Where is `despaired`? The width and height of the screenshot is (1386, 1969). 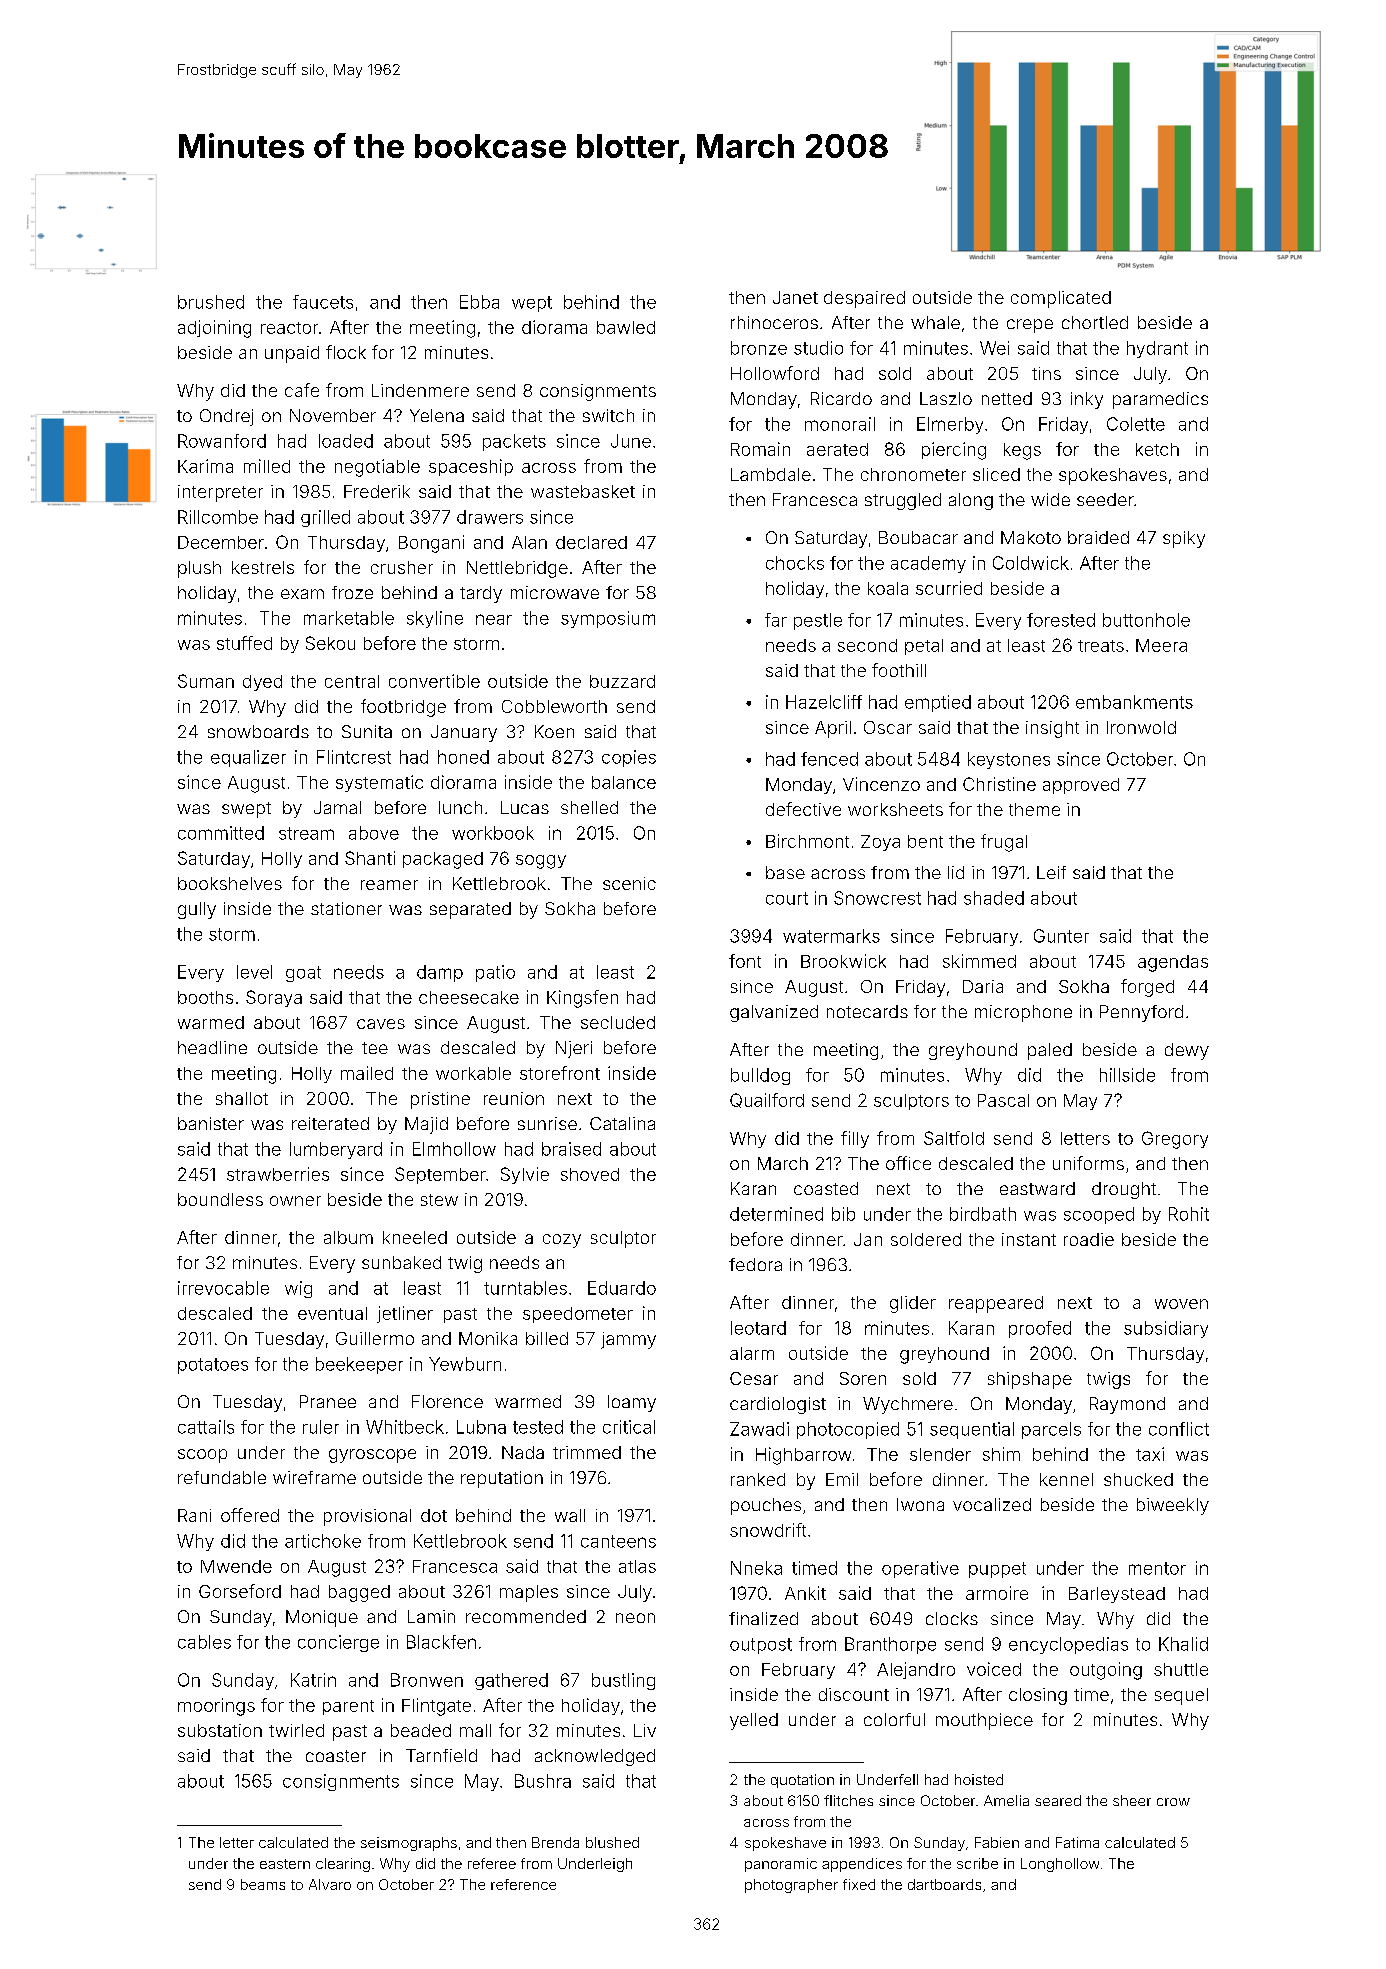
despaired is located at coordinates (864, 299).
